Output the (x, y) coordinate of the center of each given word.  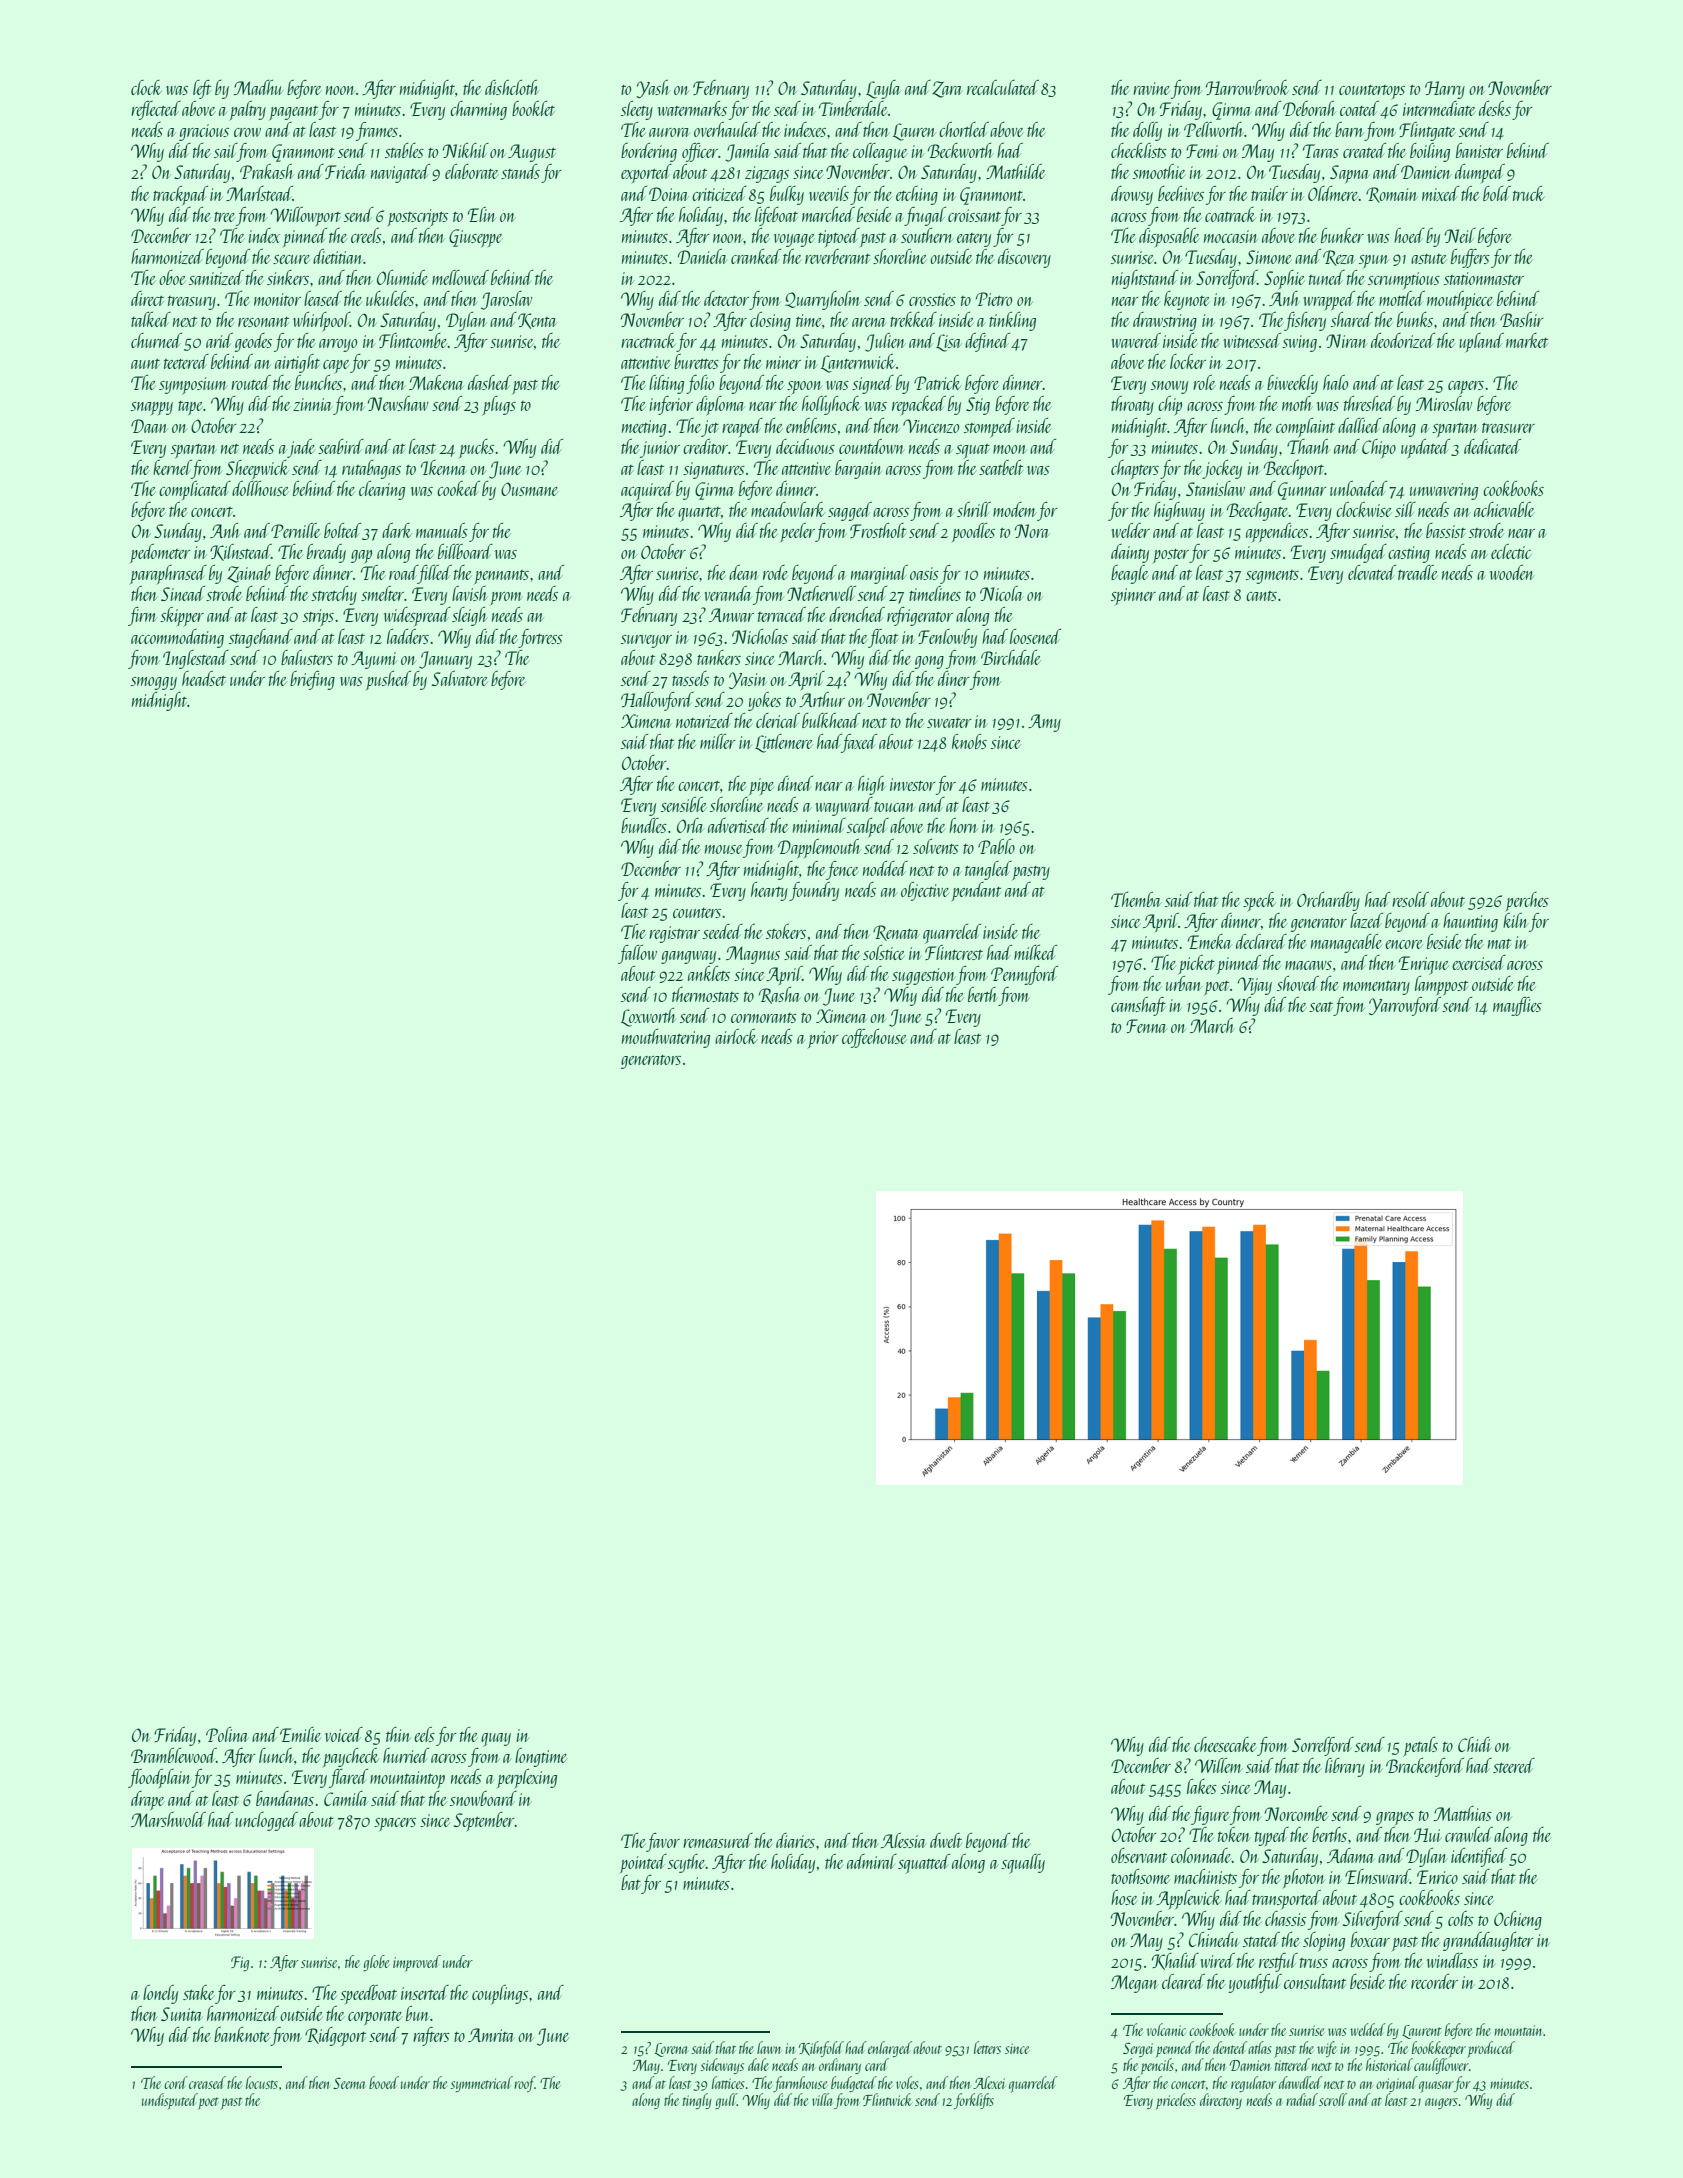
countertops (1372, 92)
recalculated (1003, 87)
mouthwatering (666, 1038)
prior (823, 1039)
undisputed (170, 2101)
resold (1410, 899)
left (202, 89)
